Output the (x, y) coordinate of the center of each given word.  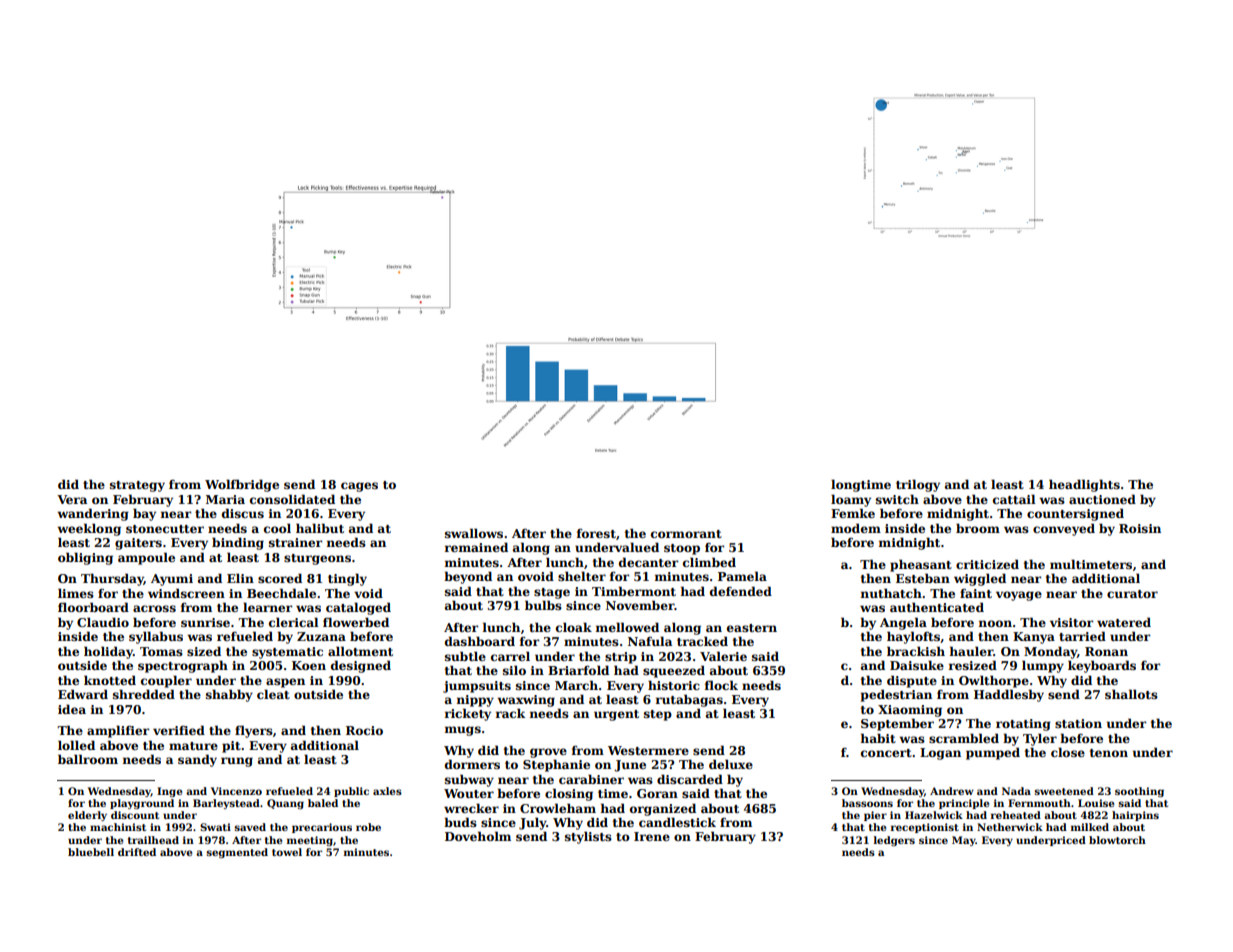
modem (856, 528)
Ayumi (172, 580)
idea (72, 709)
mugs (463, 731)
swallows (474, 533)
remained (476, 547)
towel (287, 852)
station (1078, 723)
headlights (1084, 485)
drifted (137, 852)
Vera (72, 499)
